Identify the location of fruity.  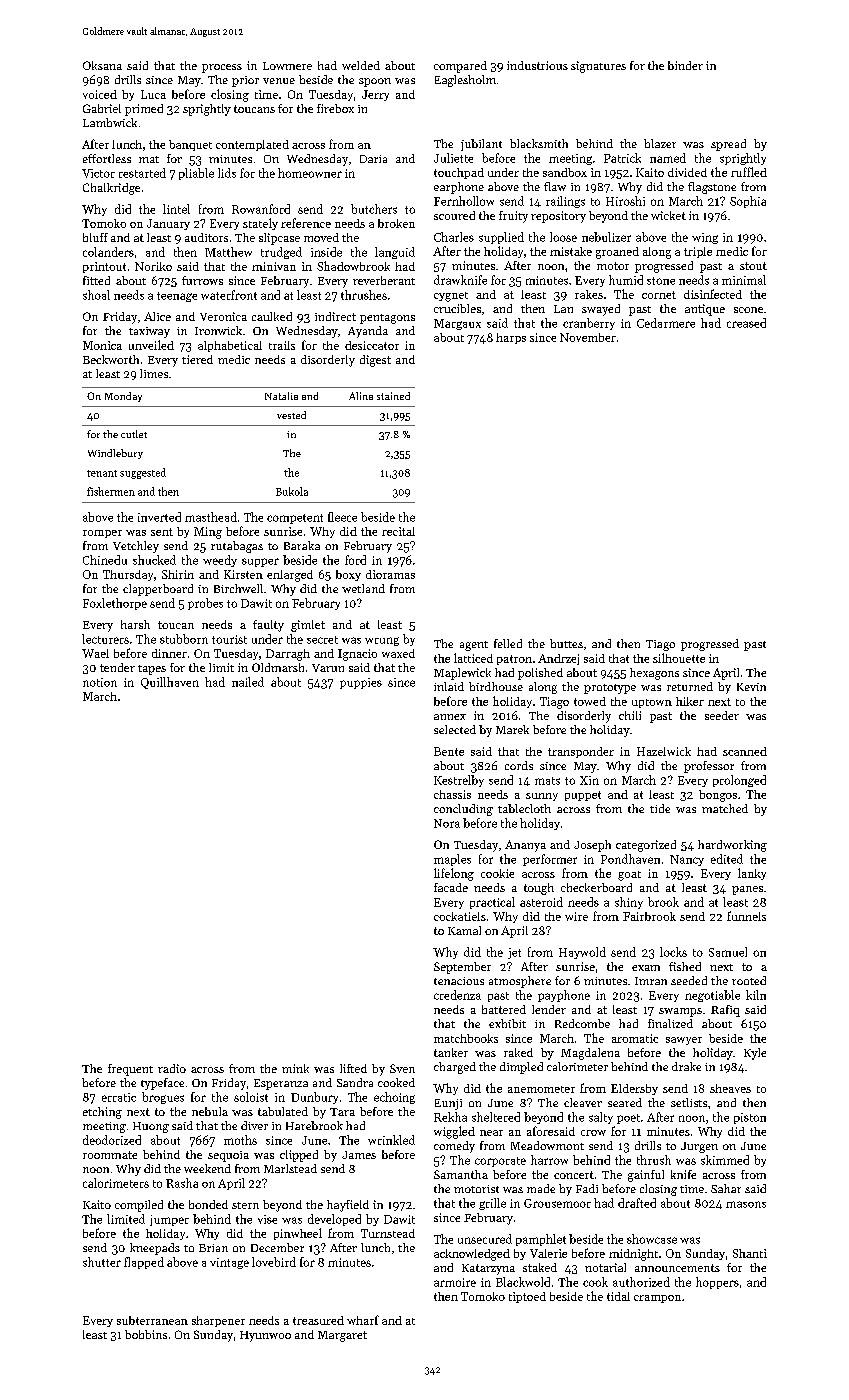
(513, 217).
